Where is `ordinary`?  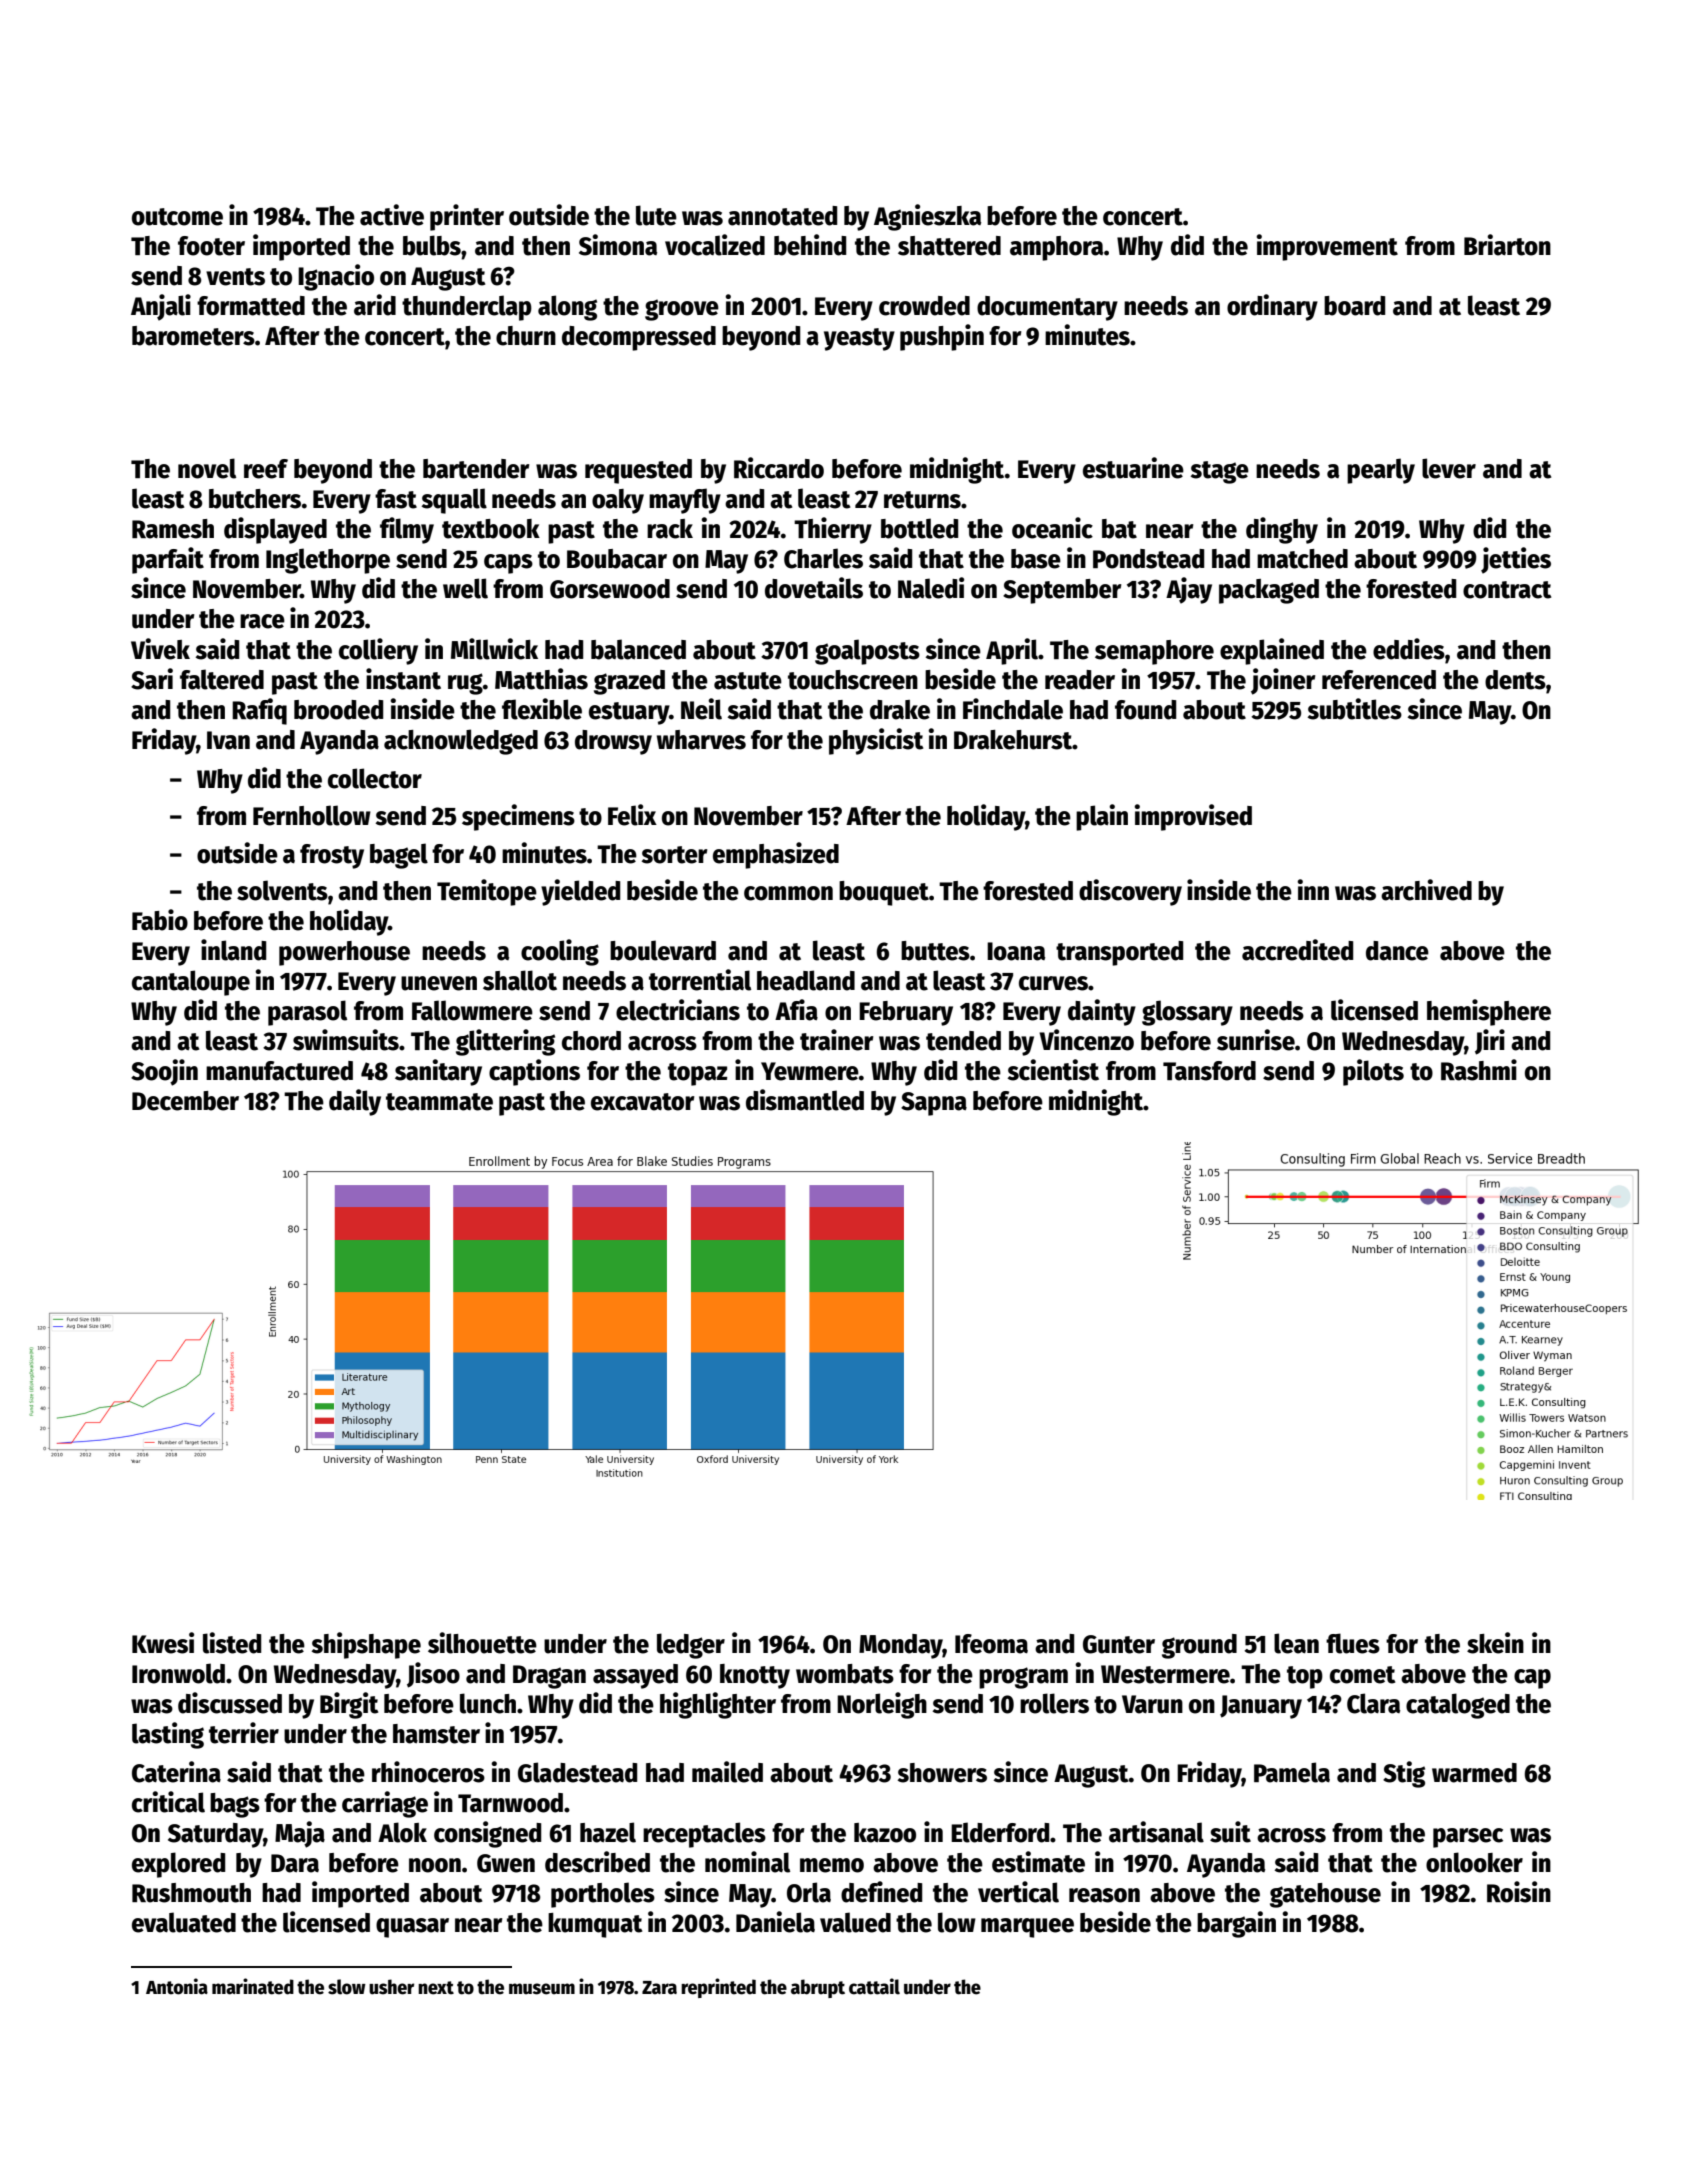 ordinary is located at coordinates (1272, 307).
